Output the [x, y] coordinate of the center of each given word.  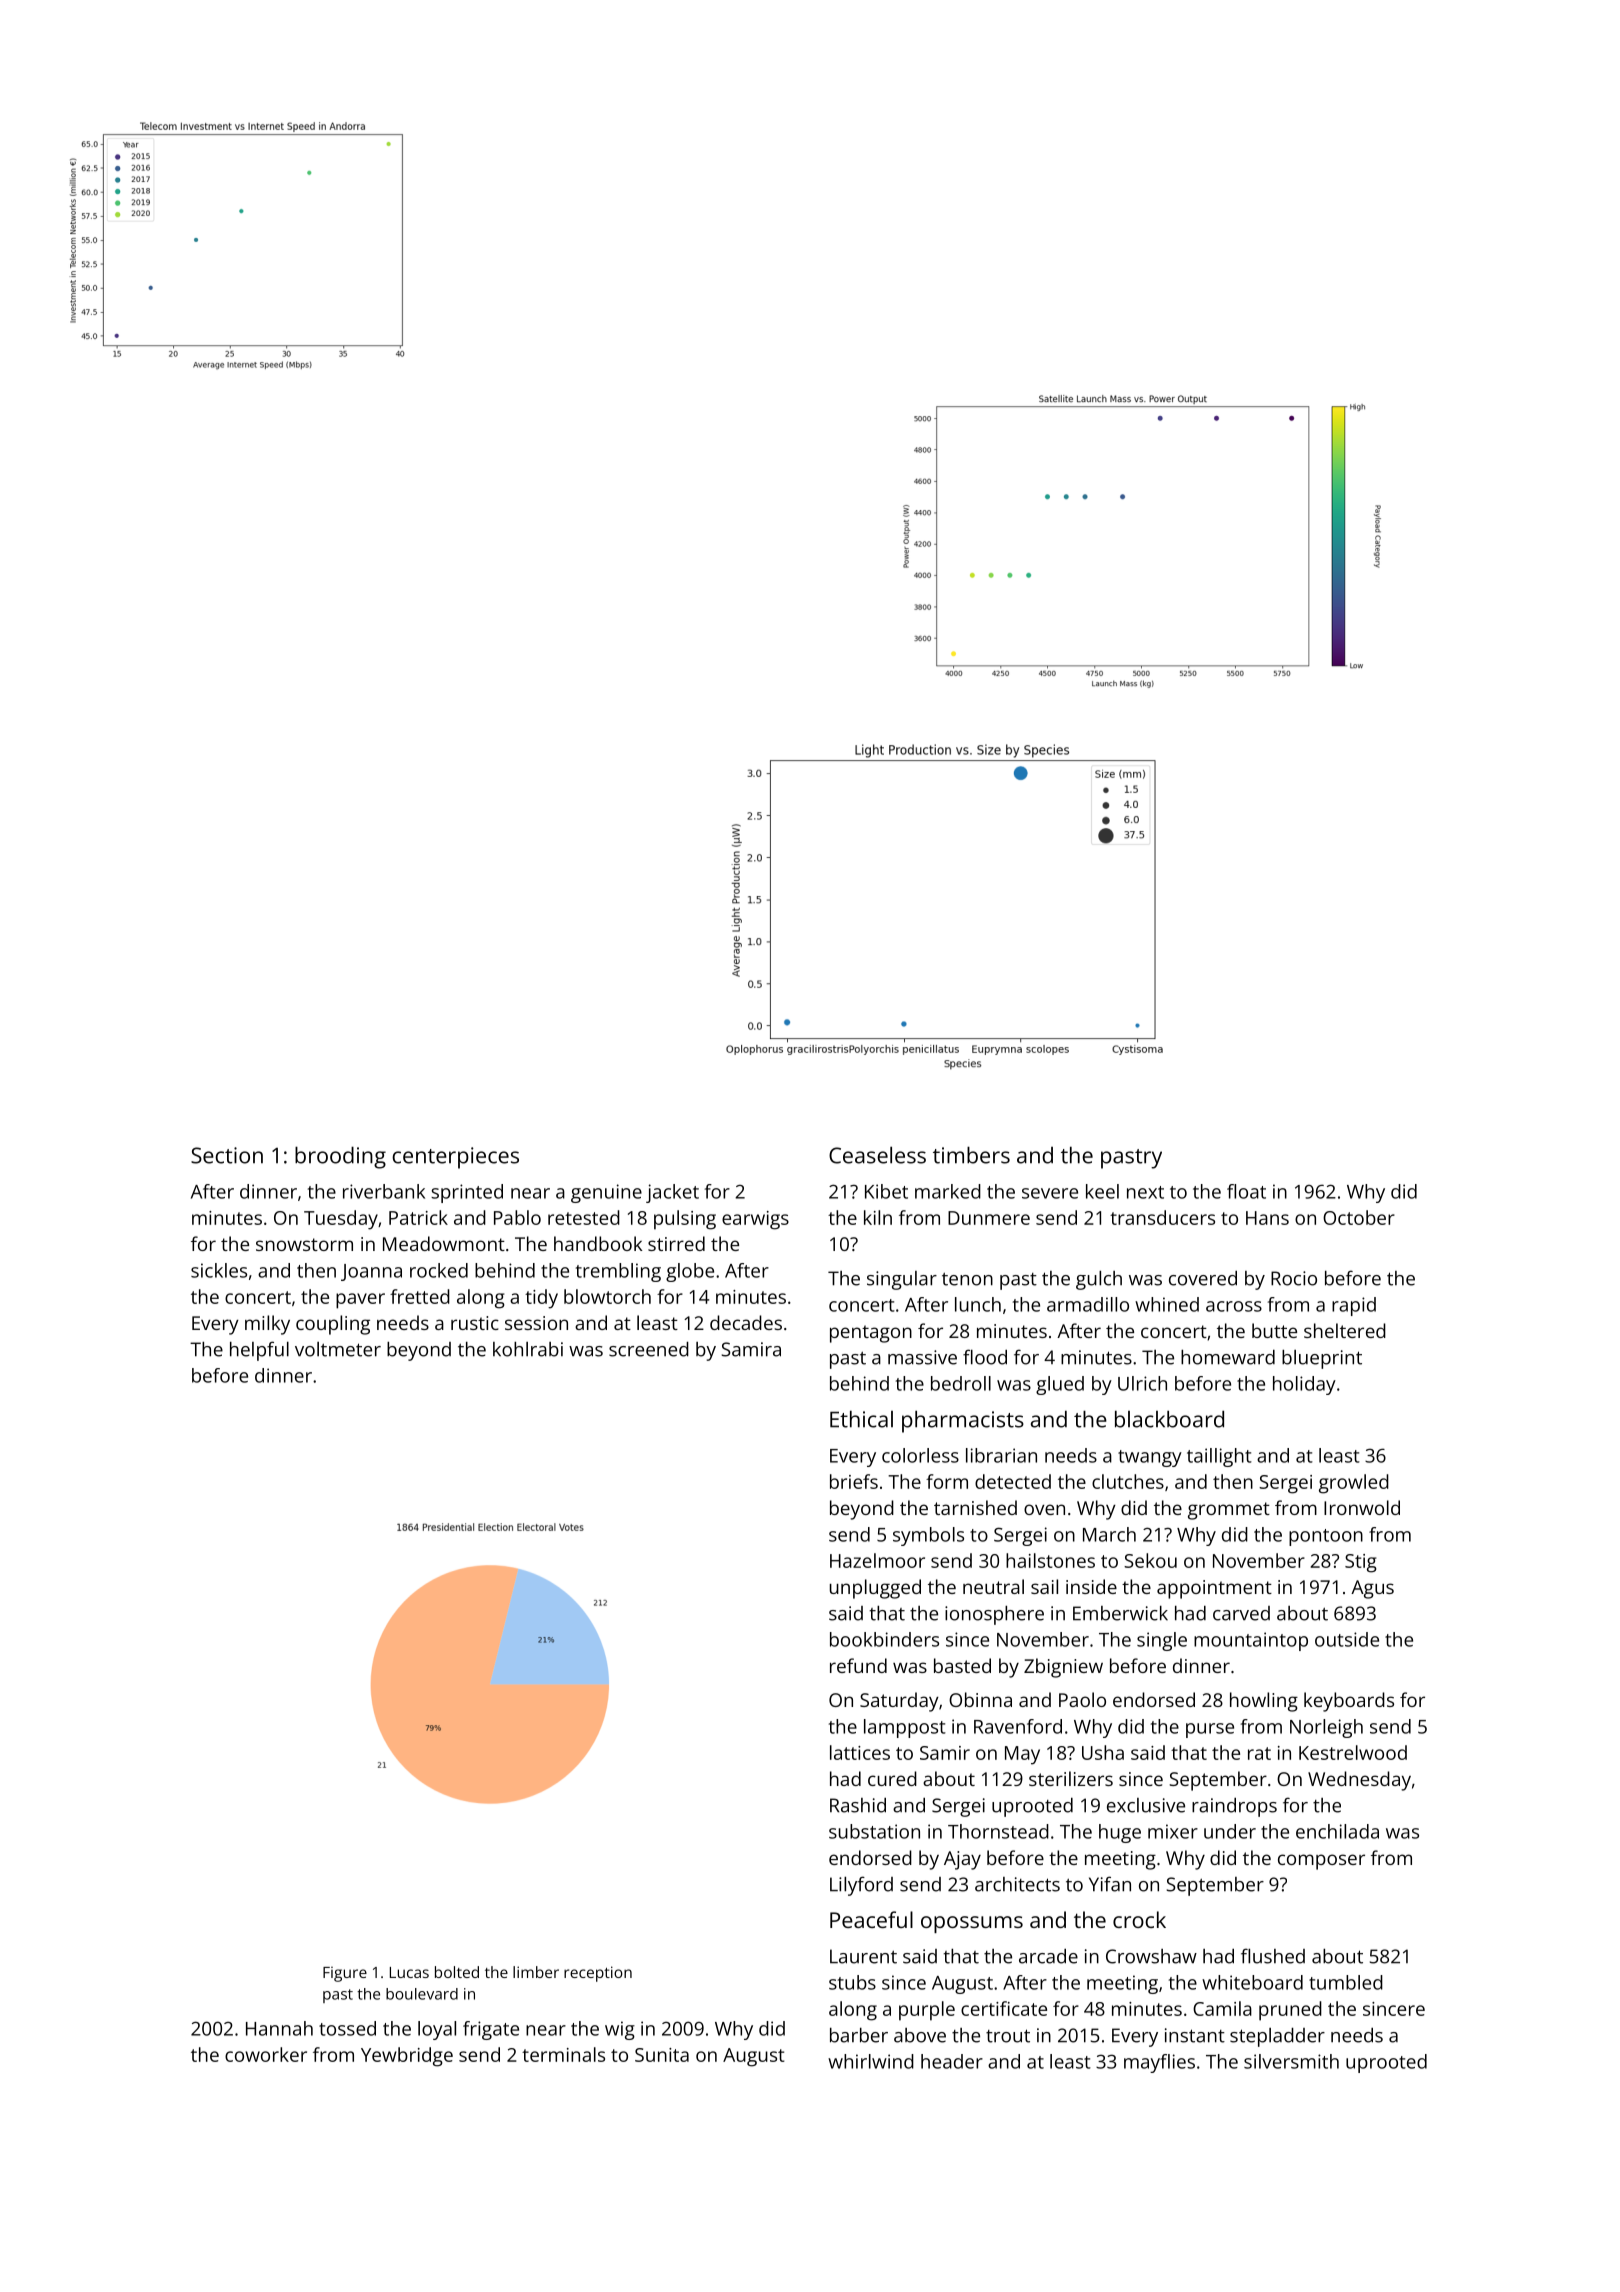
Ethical [861, 1419]
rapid [1354, 1306]
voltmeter [338, 1349]
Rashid [858, 1805]
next [1145, 1192]
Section [227, 1155]
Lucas [409, 1972]
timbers [971, 1155]
